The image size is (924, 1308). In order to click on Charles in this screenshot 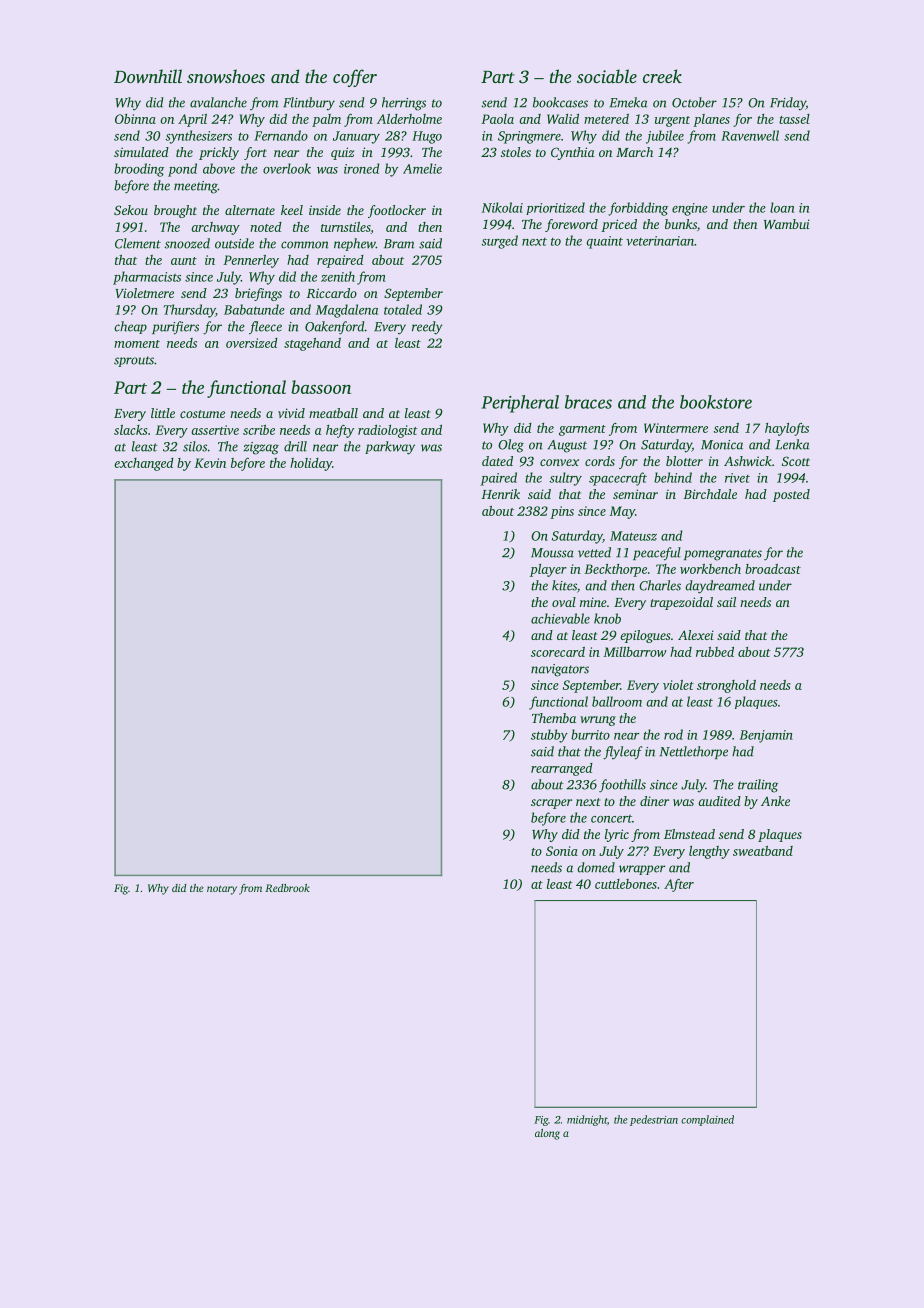, I will do `click(660, 585)`.
